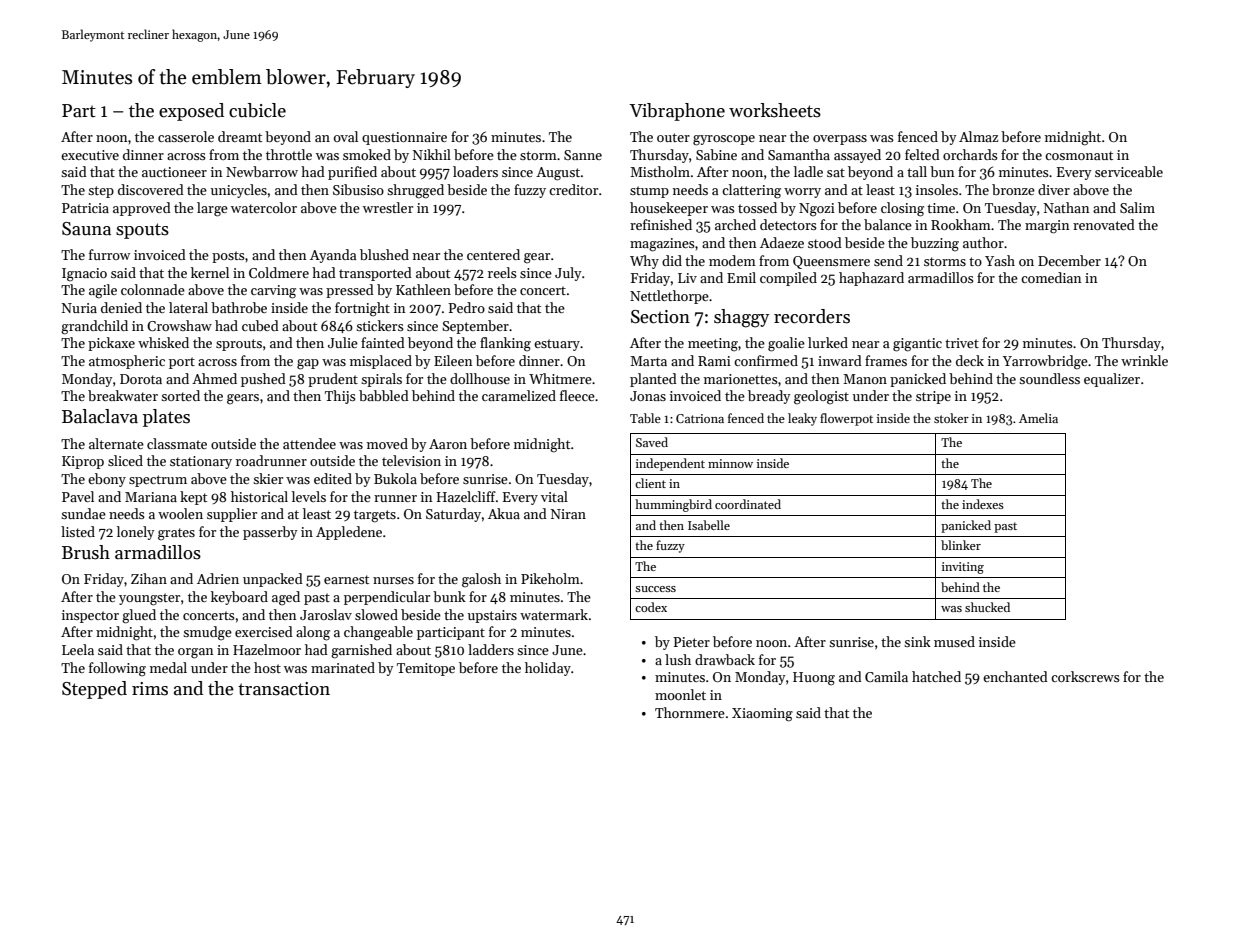 The width and height of the page is (1233, 952). What do you see at coordinates (653, 380) in the page?
I see `planted` at bounding box center [653, 380].
